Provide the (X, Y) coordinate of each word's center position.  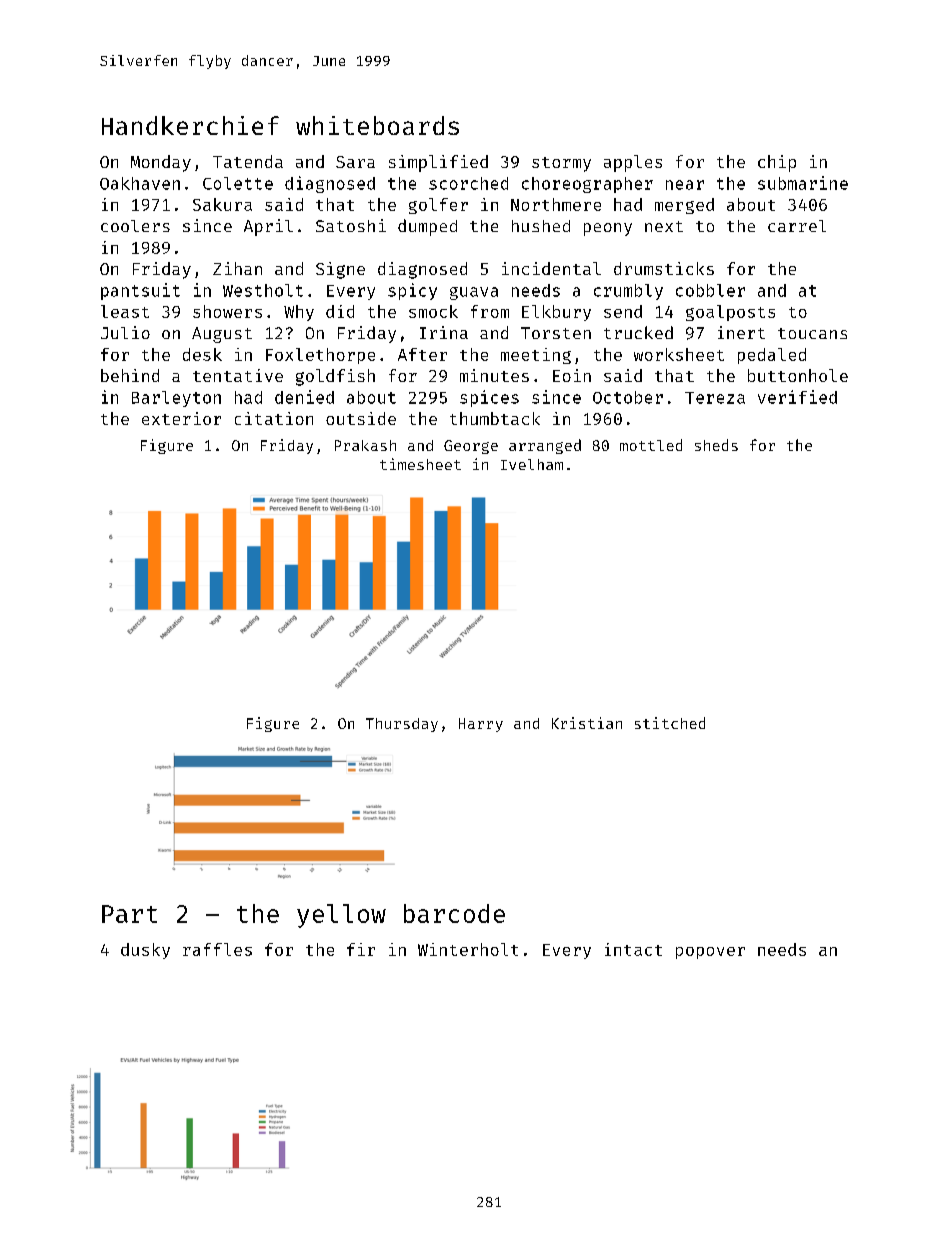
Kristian (587, 723)
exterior (181, 418)
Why (299, 313)
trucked (638, 332)
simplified (438, 163)
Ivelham (532, 464)
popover (710, 953)
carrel (797, 226)
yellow (341, 916)
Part (129, 914)
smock (433, 311)
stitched (670, 723)
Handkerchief (190, 125)
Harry (481, 725)
